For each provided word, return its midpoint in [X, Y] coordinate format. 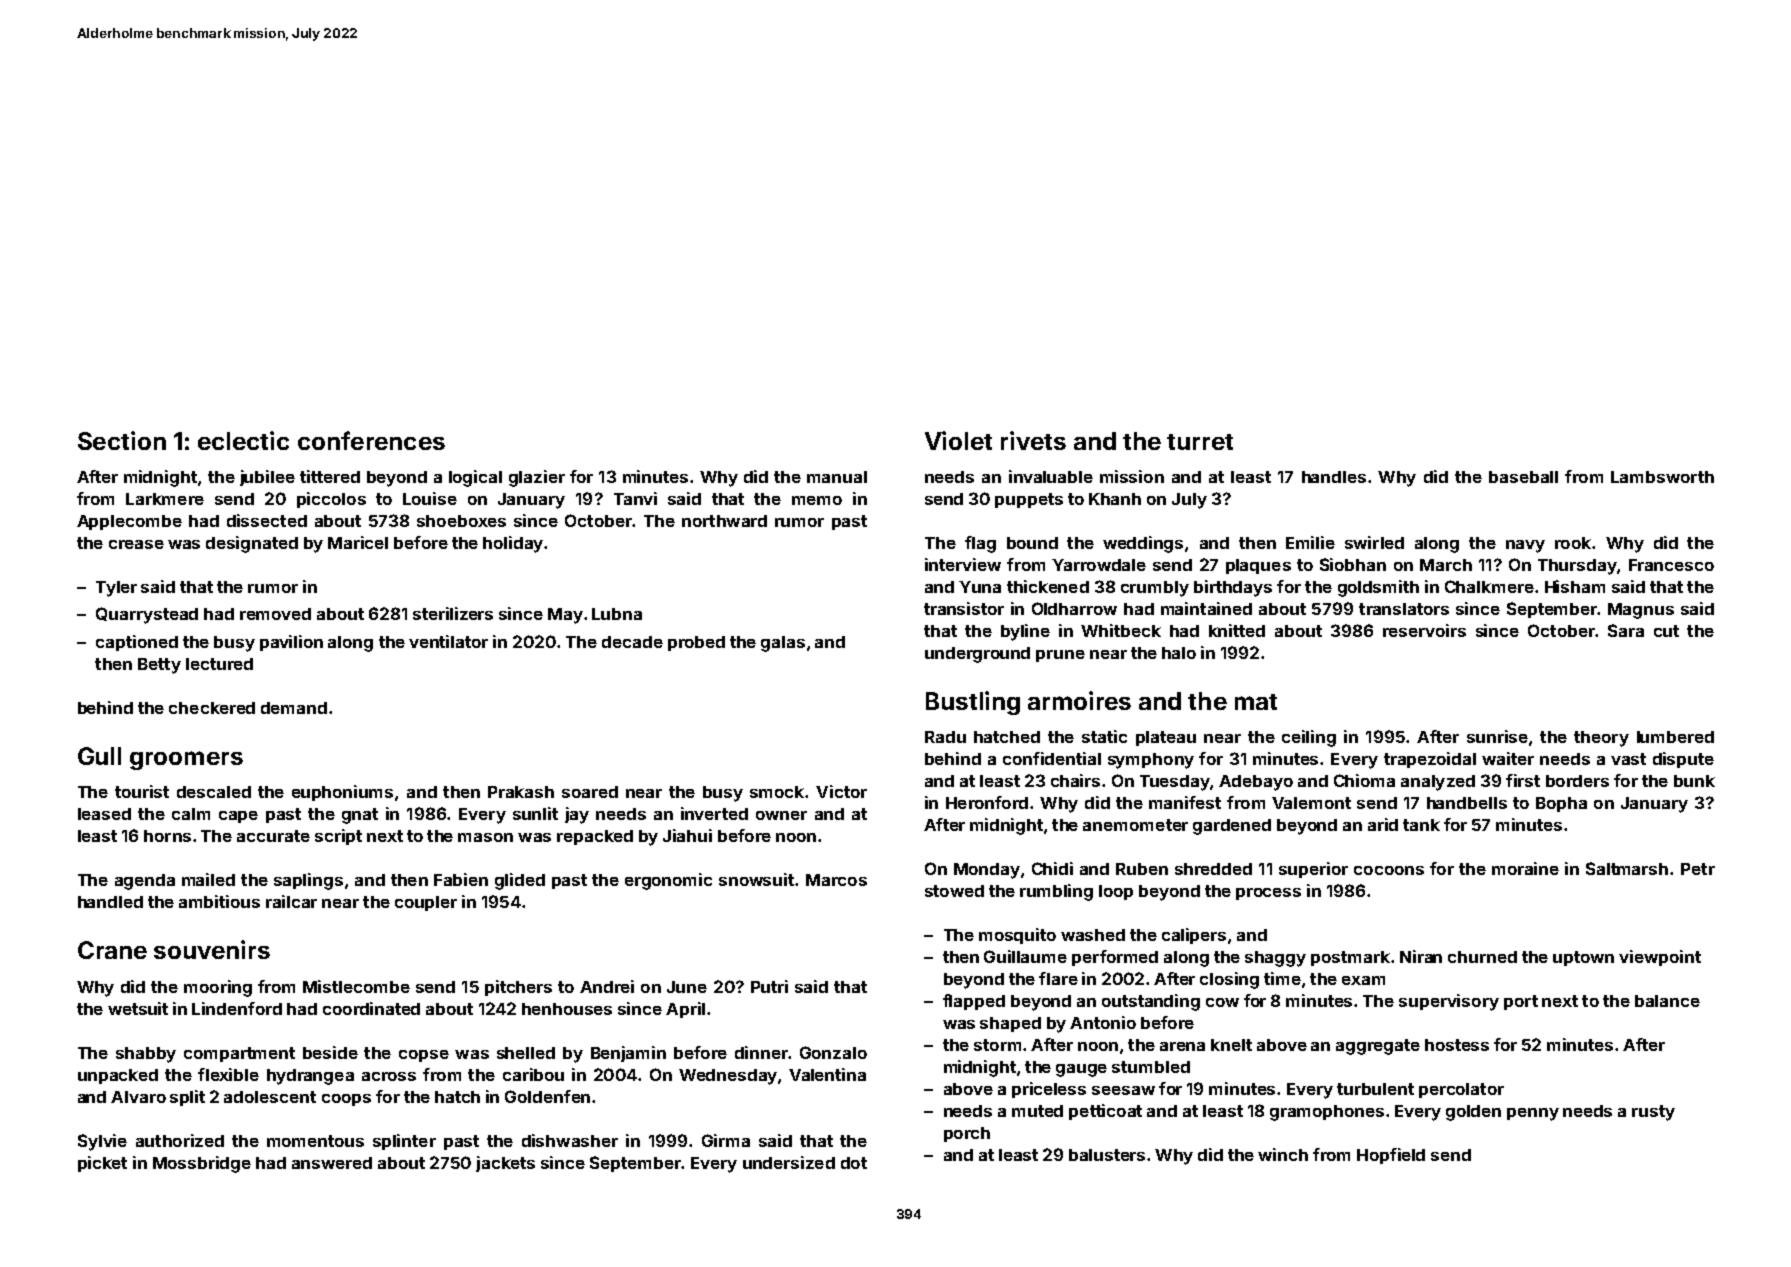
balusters [1107, 1155]
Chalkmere [1489, 586]
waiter [1508, 758]
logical [475, 478]
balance [1667, 1001]
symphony [1151, 761]
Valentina [827, 1074]
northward [724, 521]
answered [332, 1163]
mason [485, 837]
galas [783, 644]
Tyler [116, 589]
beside [330, 1052]
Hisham [1575, 586]
